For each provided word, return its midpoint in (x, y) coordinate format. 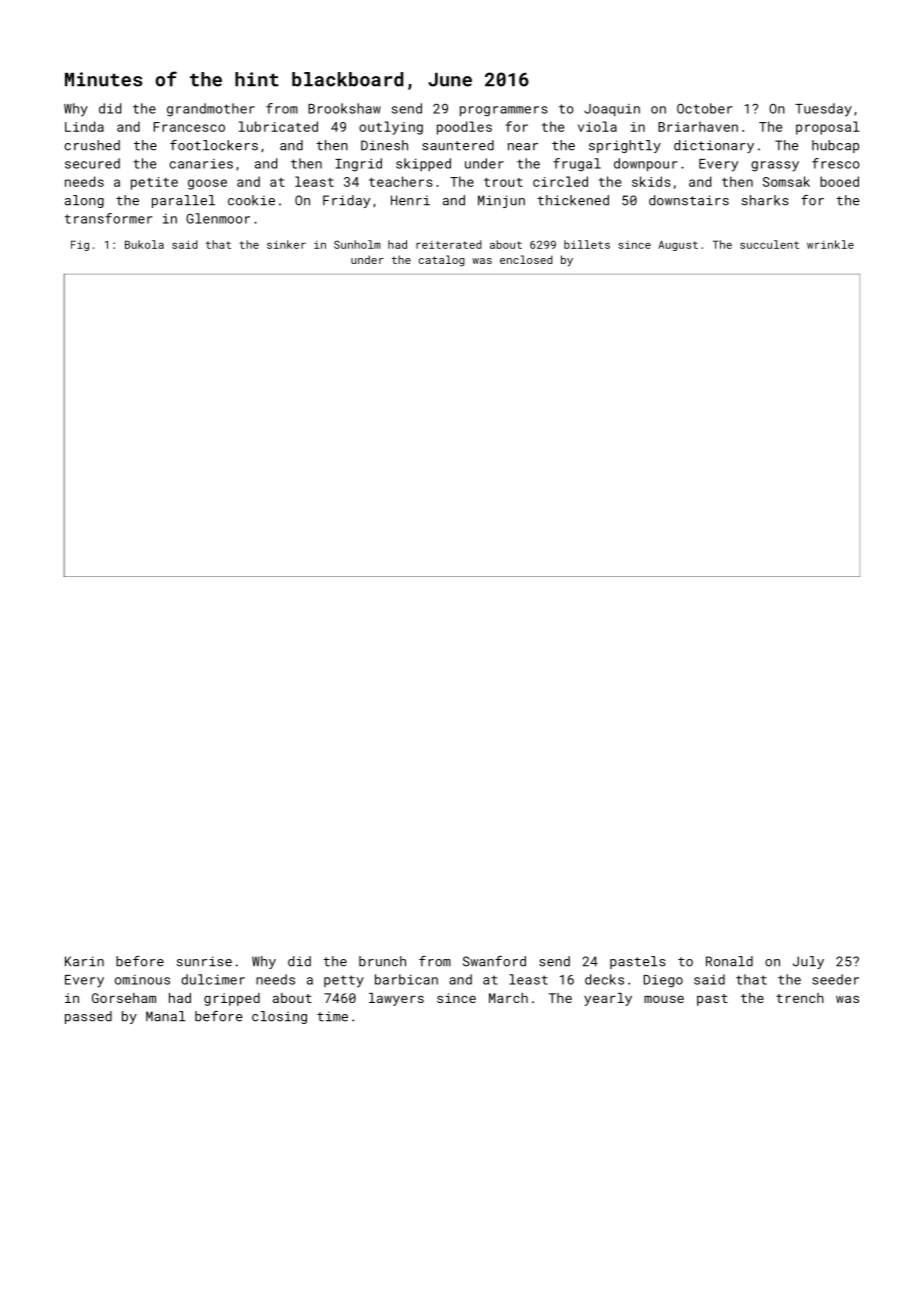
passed (88, 1017)
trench (800, 998)
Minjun (501, 201)
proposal (828, 128)
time (332, 1016)
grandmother (211, 110)
